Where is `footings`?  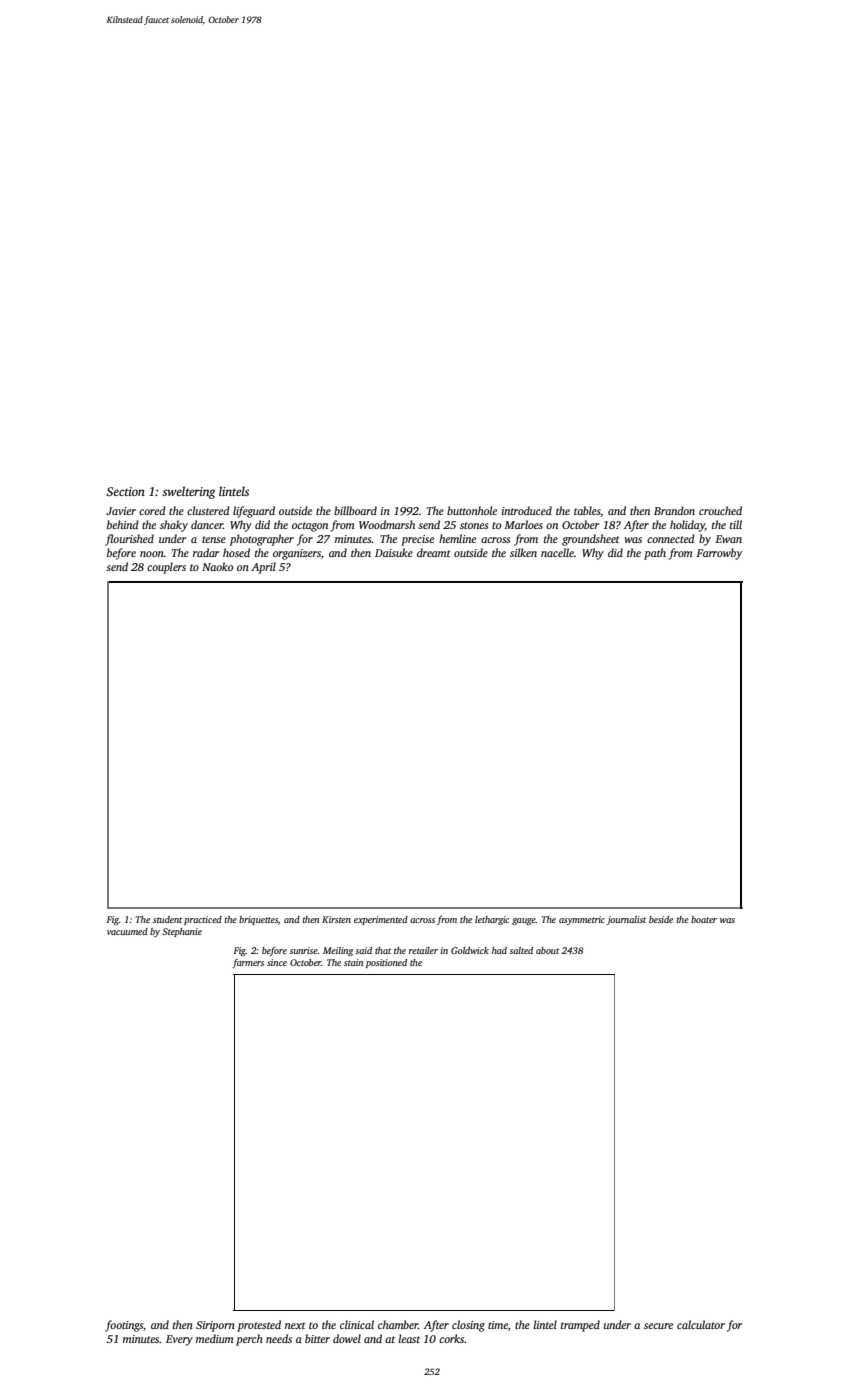 footings is located at coordinates (124, 1326).
